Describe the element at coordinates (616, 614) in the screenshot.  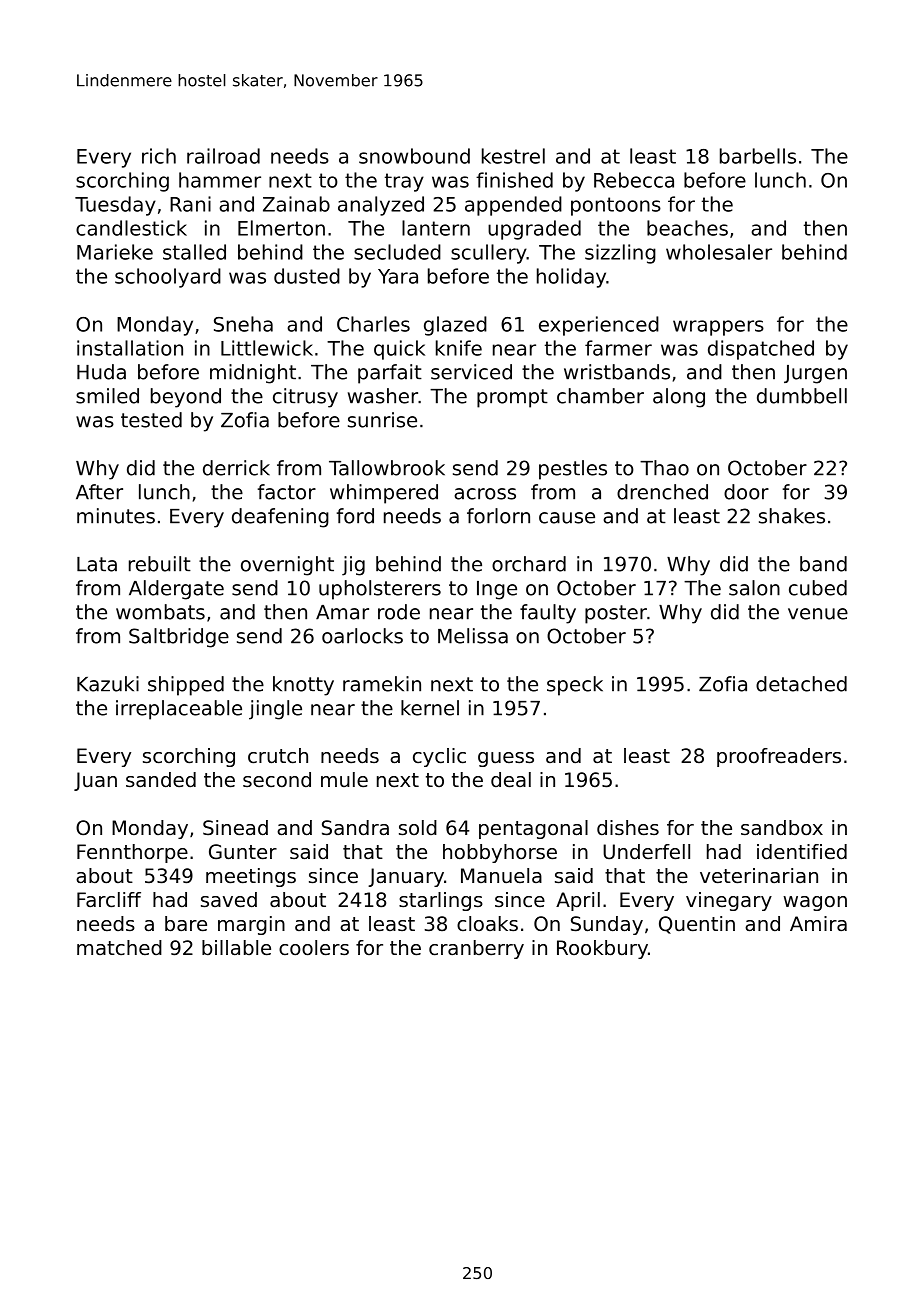
I see `poster` at that location.
